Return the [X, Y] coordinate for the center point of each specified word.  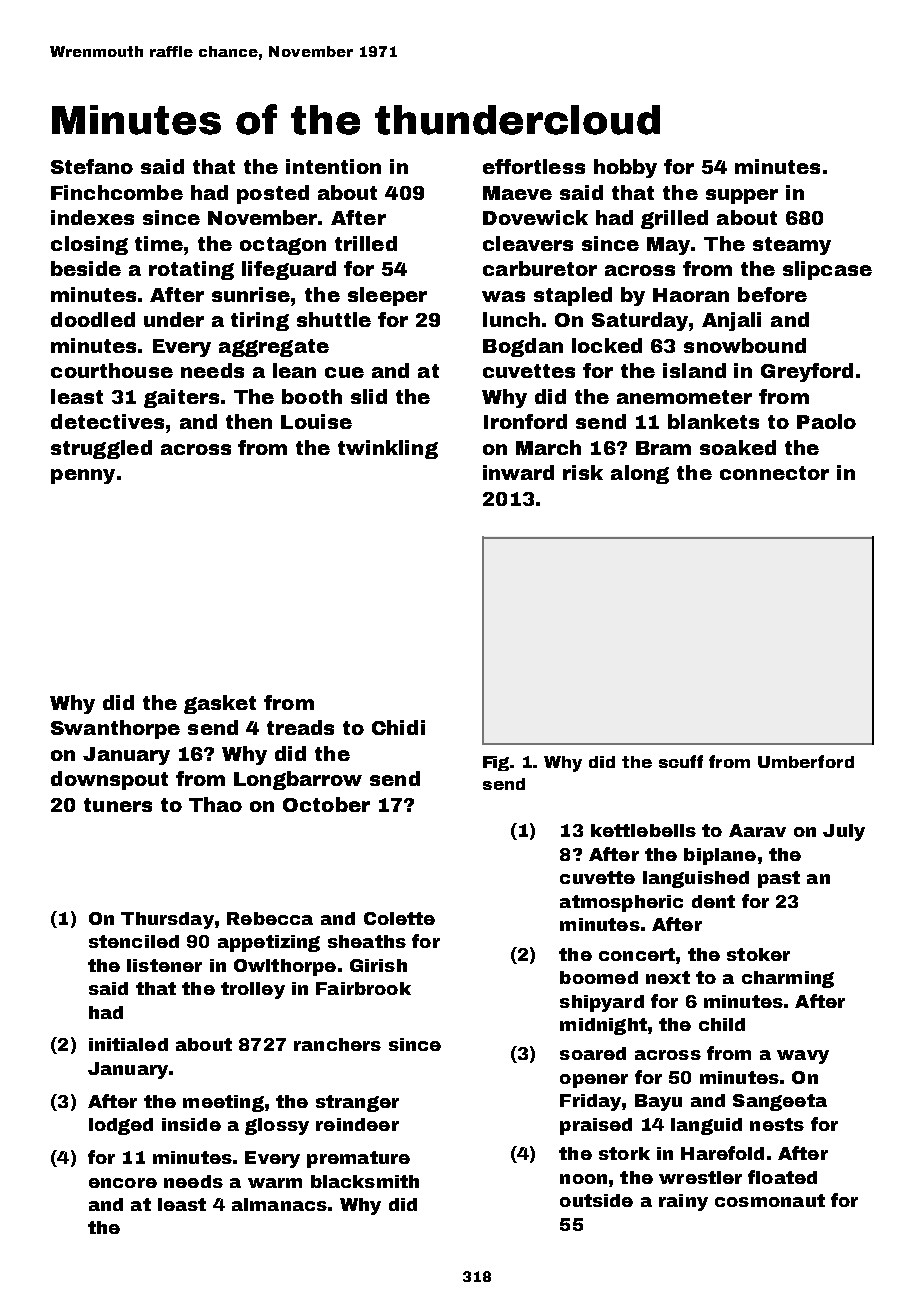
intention [333, 166]
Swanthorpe [115, 729]
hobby [625, 168]
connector [774, 473]
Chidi [398, 727]
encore [123, 1183]
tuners [118, 805]
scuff [681, 761]
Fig [497, 763]
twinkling [388, 449]
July [844, 832]
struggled [101, 449]
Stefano [92, 166]
